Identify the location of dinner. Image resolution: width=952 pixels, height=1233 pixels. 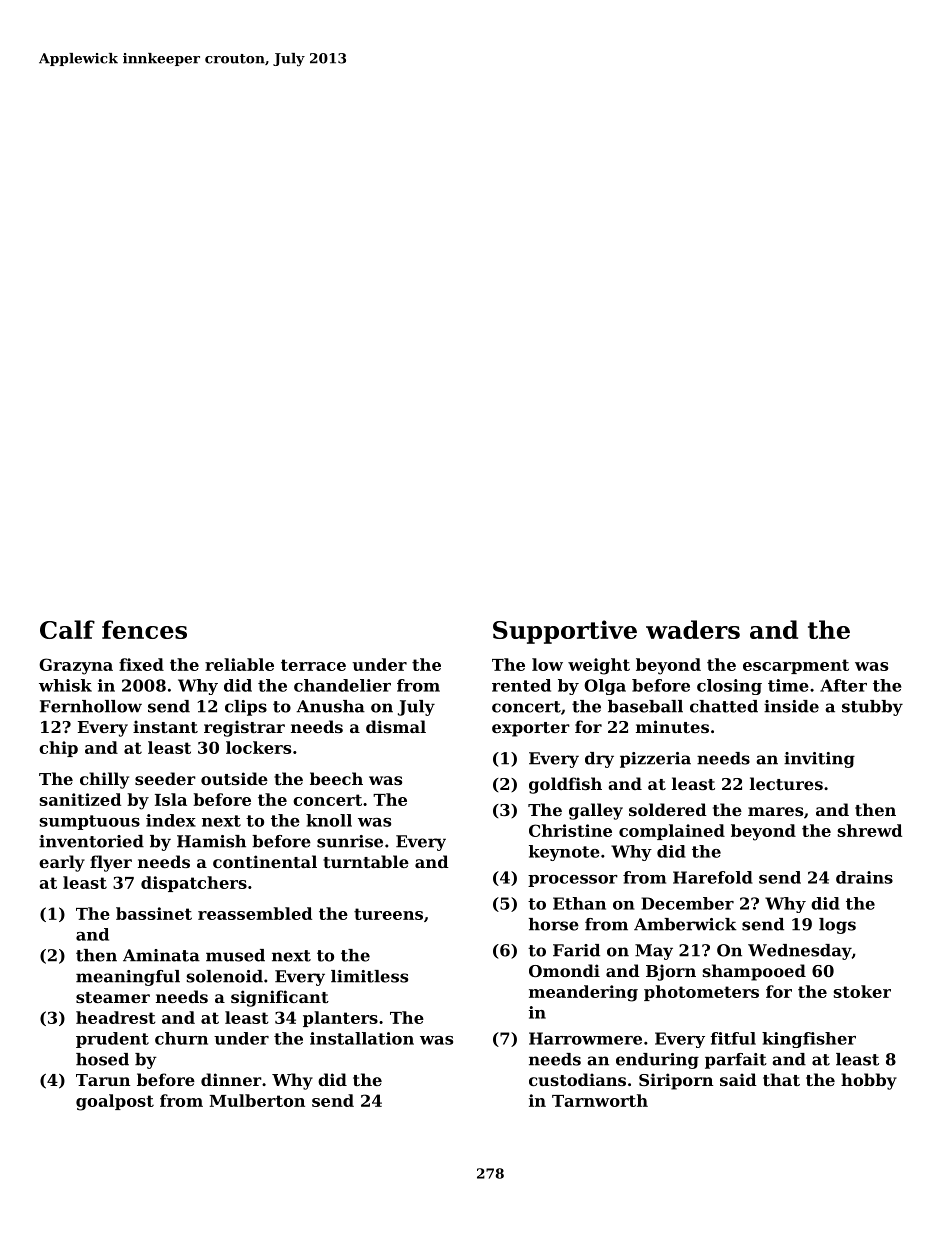
(231, 1079).
